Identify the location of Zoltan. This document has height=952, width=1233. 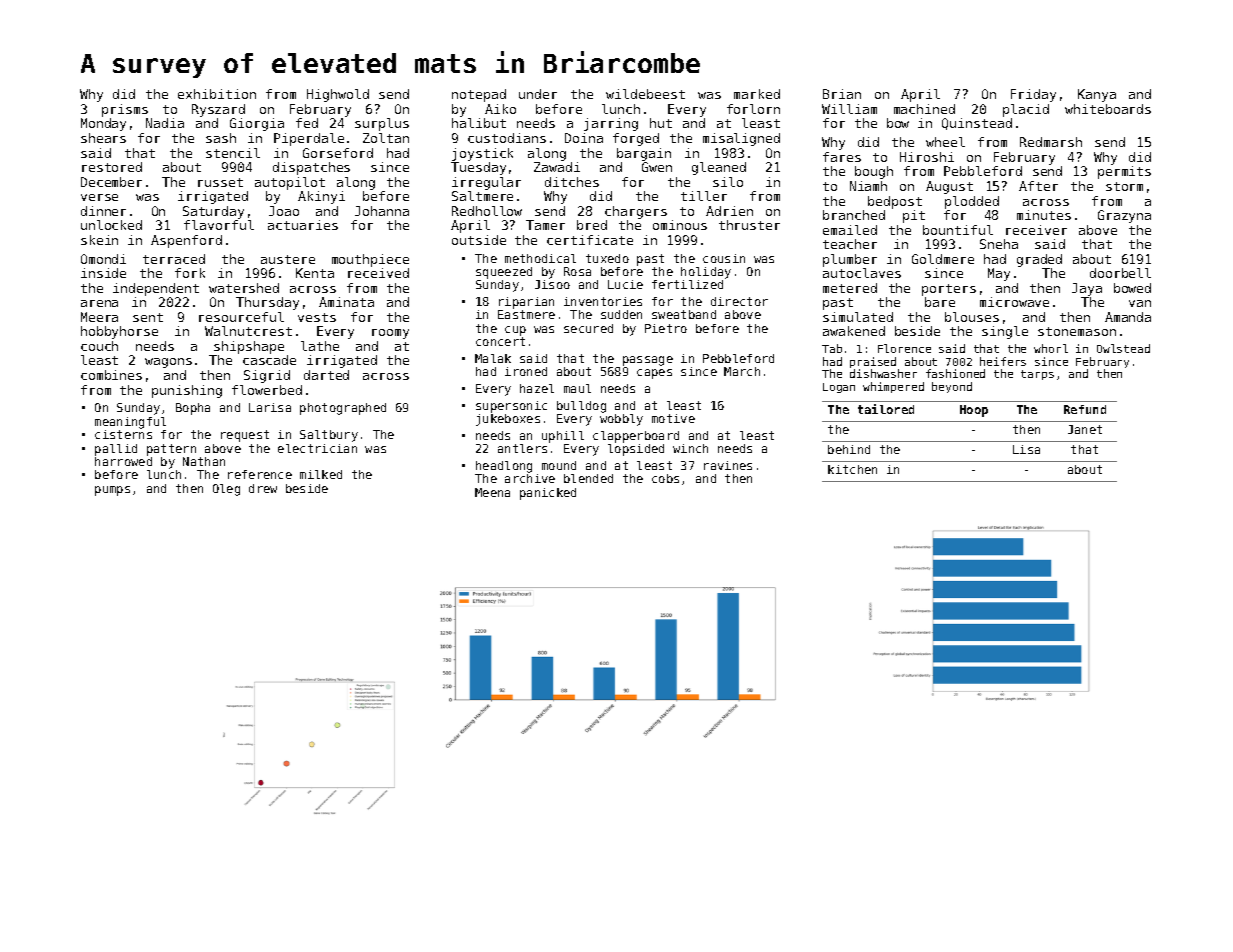
(386, 138).
